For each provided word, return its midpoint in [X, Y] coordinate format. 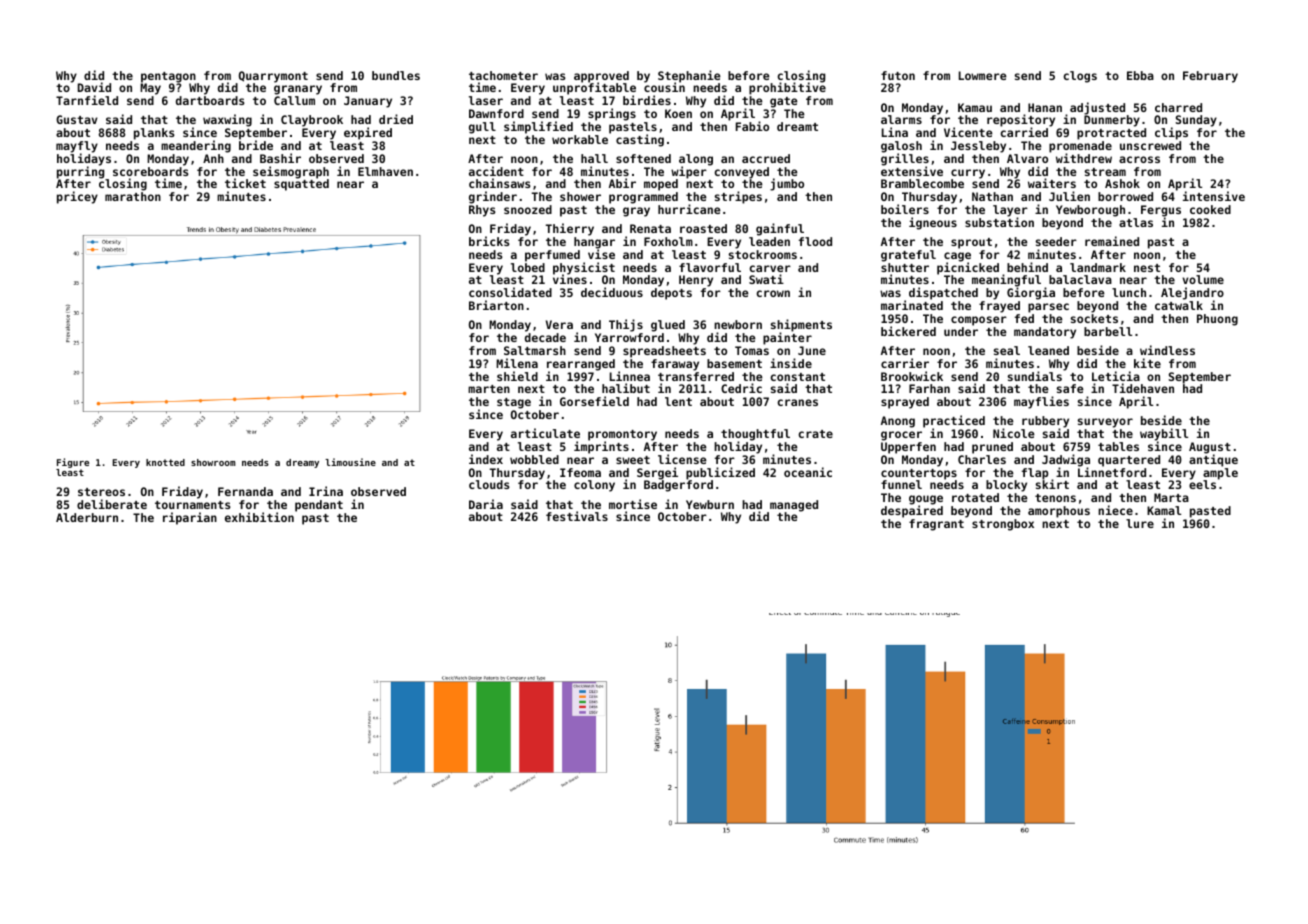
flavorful [710, 267]
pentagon [168, 77]
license [682, 459]
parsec [1048, 308]
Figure [73, 463]
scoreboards [151, 171]
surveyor [1105, 423]
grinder [493, 197]
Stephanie [689, 76]
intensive [1214, 196]
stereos [101, 492]
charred [1178, 107]
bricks [489, 241]
